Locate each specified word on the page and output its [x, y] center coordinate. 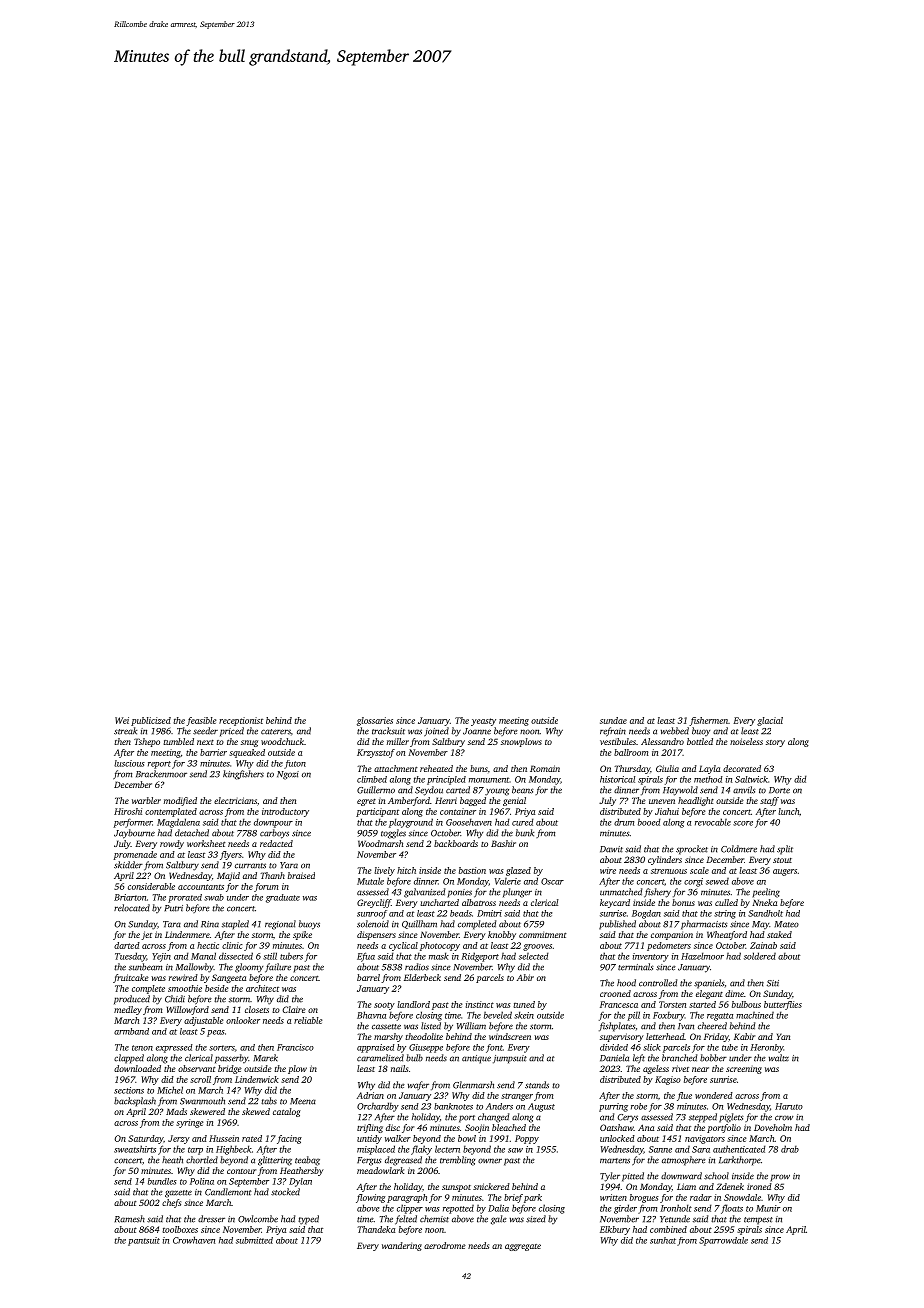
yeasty [483, 722]
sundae [613, 720]
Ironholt [676, 1208]
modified [180, 801]
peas [216, 1033]
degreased [403, 1161]
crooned [615, 993]
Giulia [667, 768]
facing [289, 1139]
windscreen [510, 1036]
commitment [543, 934]
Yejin [161, 957]
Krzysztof [376, 753]
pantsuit [144, 1241]
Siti [773, 983]
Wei [122, 720]
